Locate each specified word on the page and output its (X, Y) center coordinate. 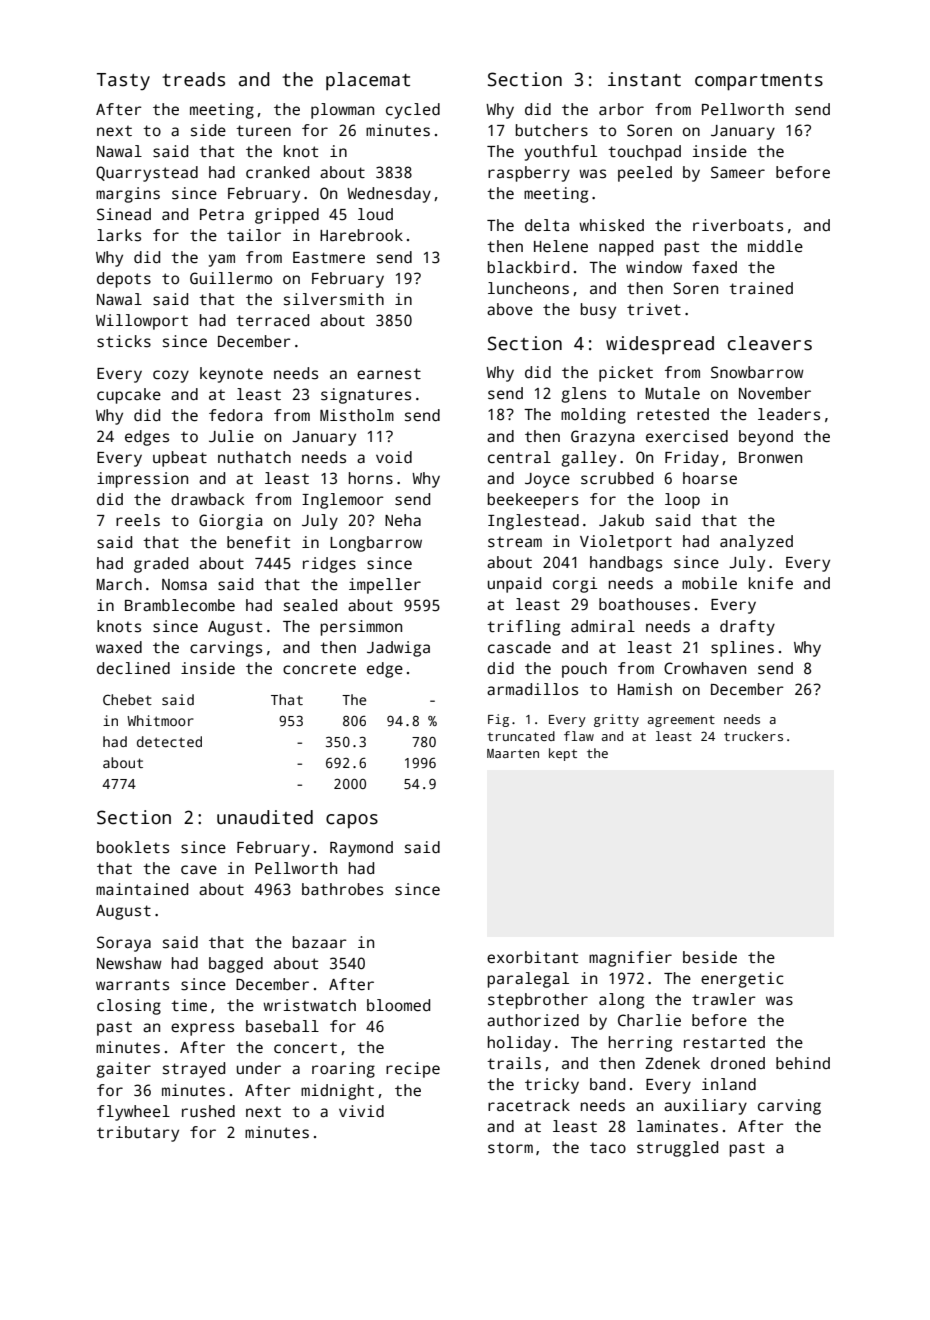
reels (138, 520)
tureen (263, 130)
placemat (368, 81)
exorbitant (532, 957)
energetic (742, 980)
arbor (621, 109)
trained (761, 288)
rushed (208, 1111)
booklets (133, 847)
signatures (366, 396)
